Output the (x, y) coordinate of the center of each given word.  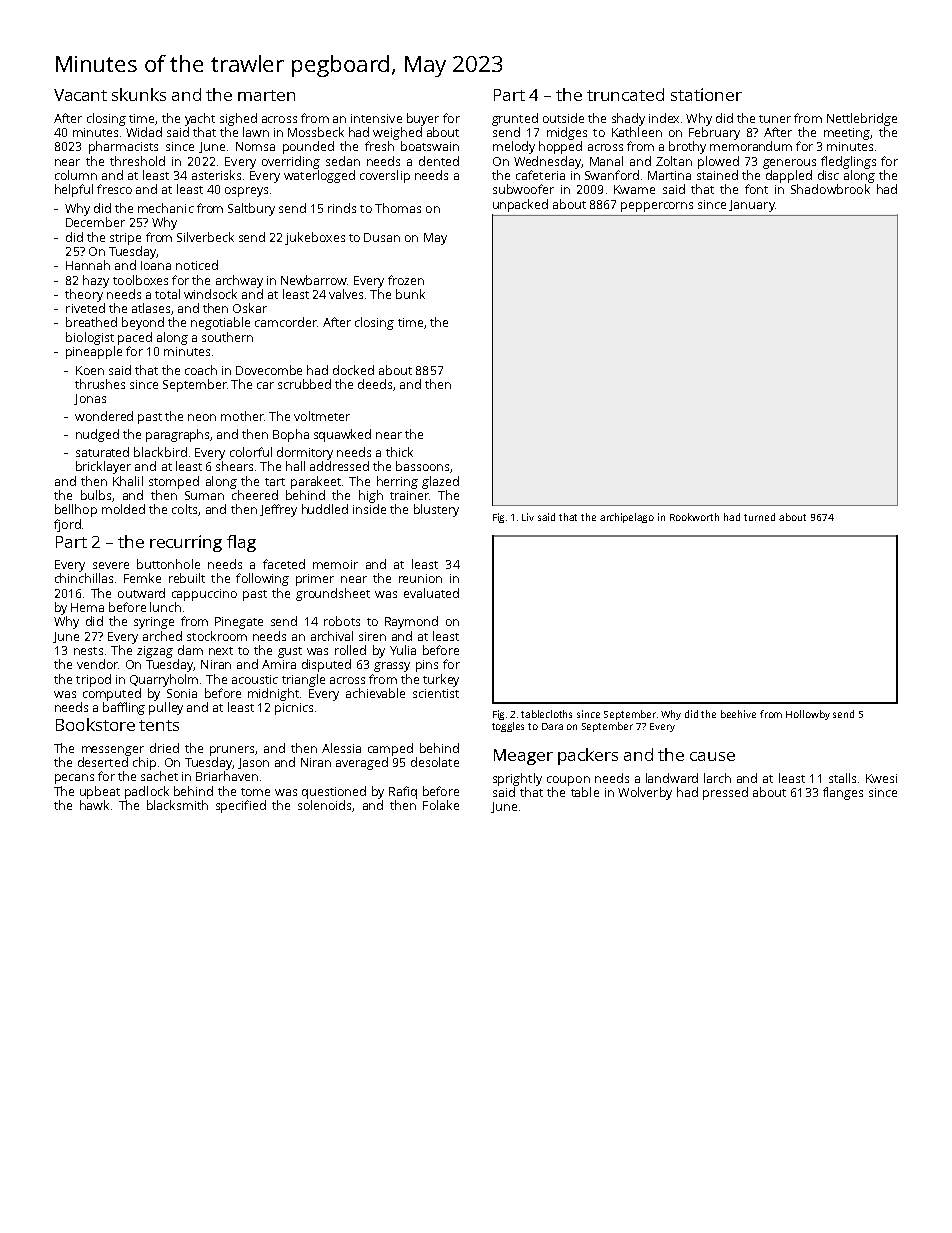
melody (514, 147)
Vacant (80, 95)
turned (759, 517)
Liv (528, 517)
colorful (251, 452)
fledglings (848, 162)
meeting (847, 134)
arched (162, 636)
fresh (379, 146)
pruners (232, 751)
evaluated (431, 593)
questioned (334, 792)
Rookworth (694, 517)
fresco (114, 189)
